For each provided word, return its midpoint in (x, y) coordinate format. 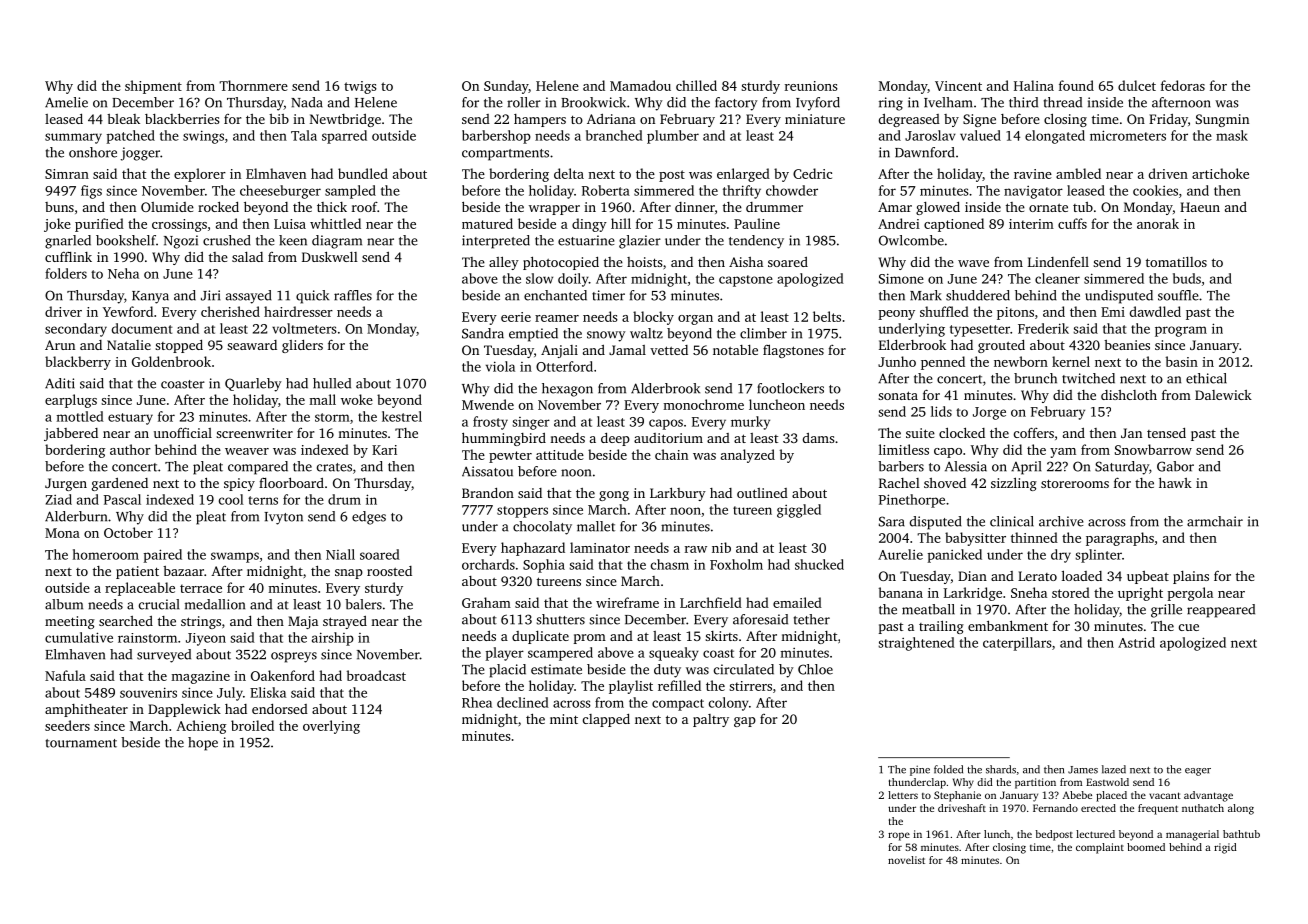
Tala (304, 135)
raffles (353, 295)
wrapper (554, 210)
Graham (486, 602)
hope (203, 744)
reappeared (1221, 611)
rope (899, 836)
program (1181, 331)
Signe (979, 120)
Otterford (564, 366)
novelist (906, 860)
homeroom (106, 554)
